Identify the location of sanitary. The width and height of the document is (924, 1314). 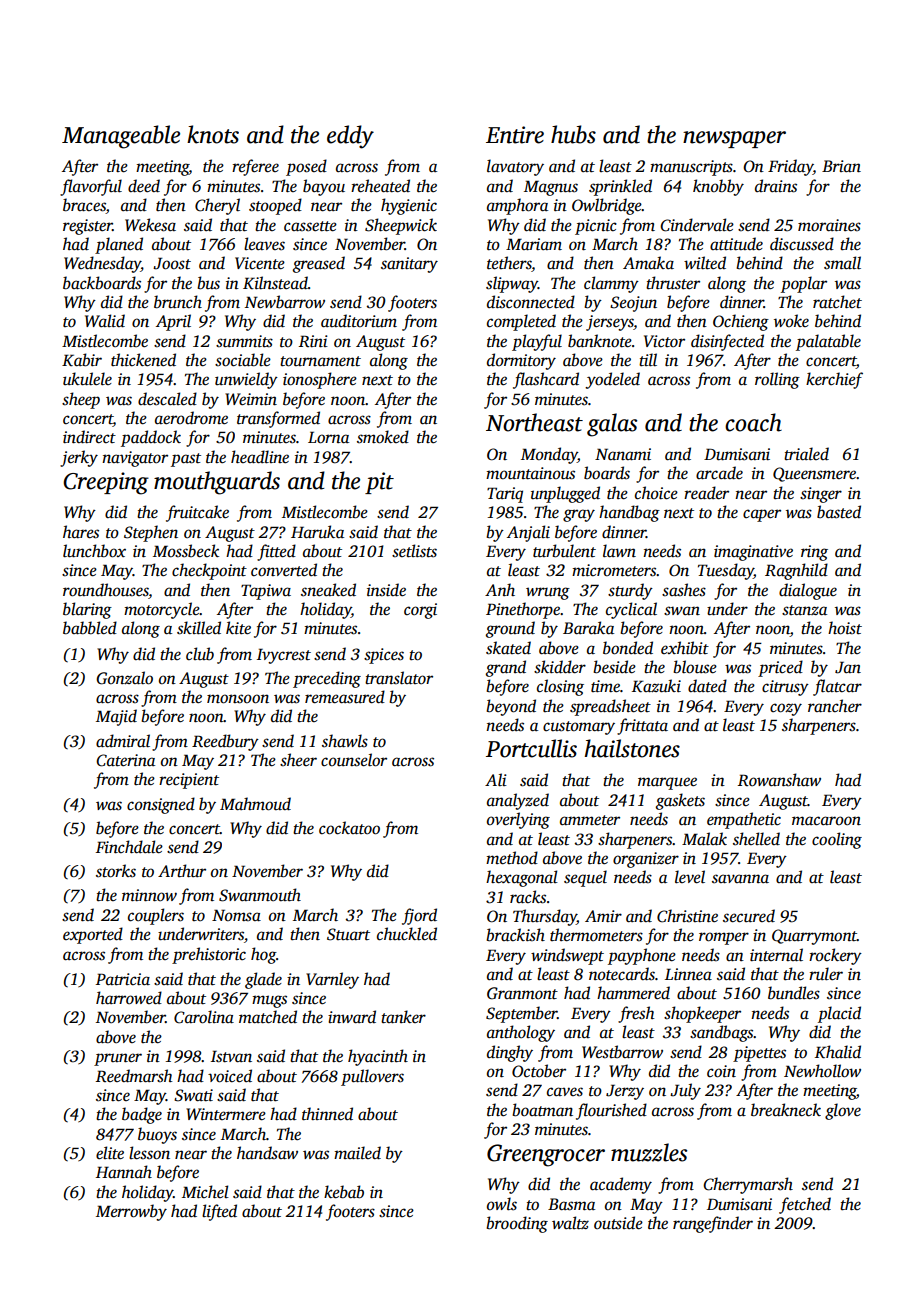
(409, 265).
